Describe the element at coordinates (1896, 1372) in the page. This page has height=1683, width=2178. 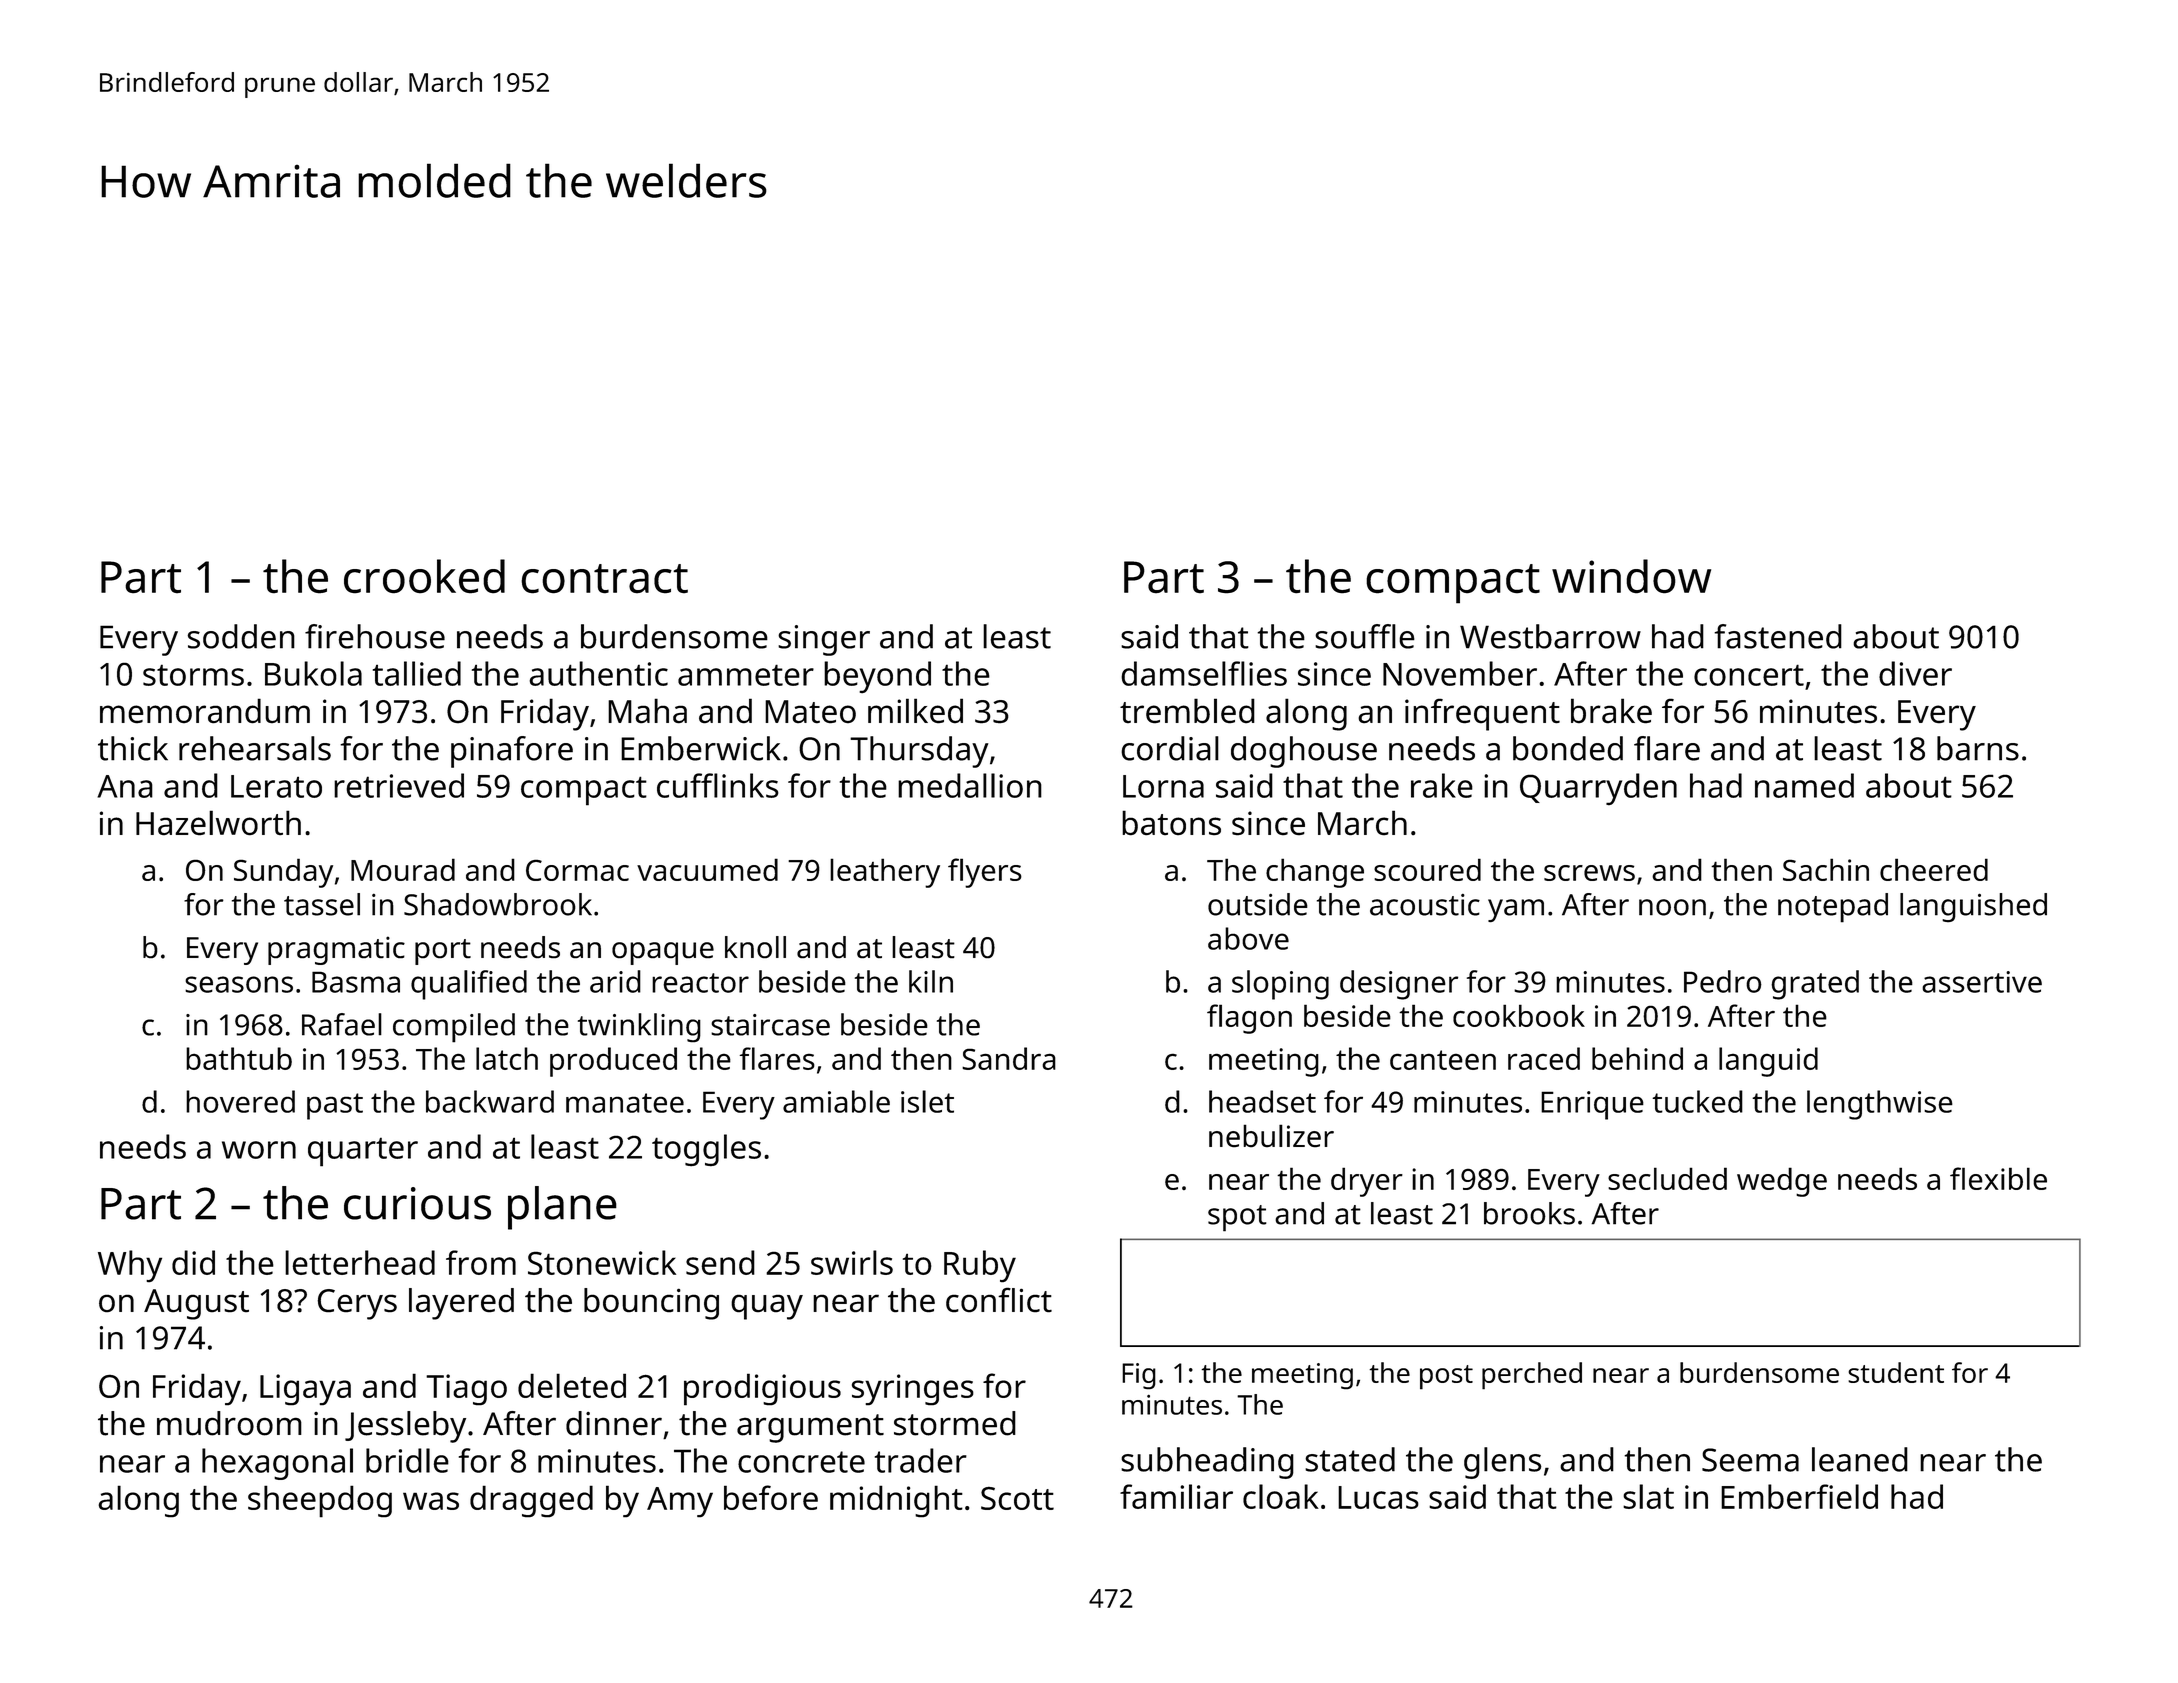
I see `student` at that location.
